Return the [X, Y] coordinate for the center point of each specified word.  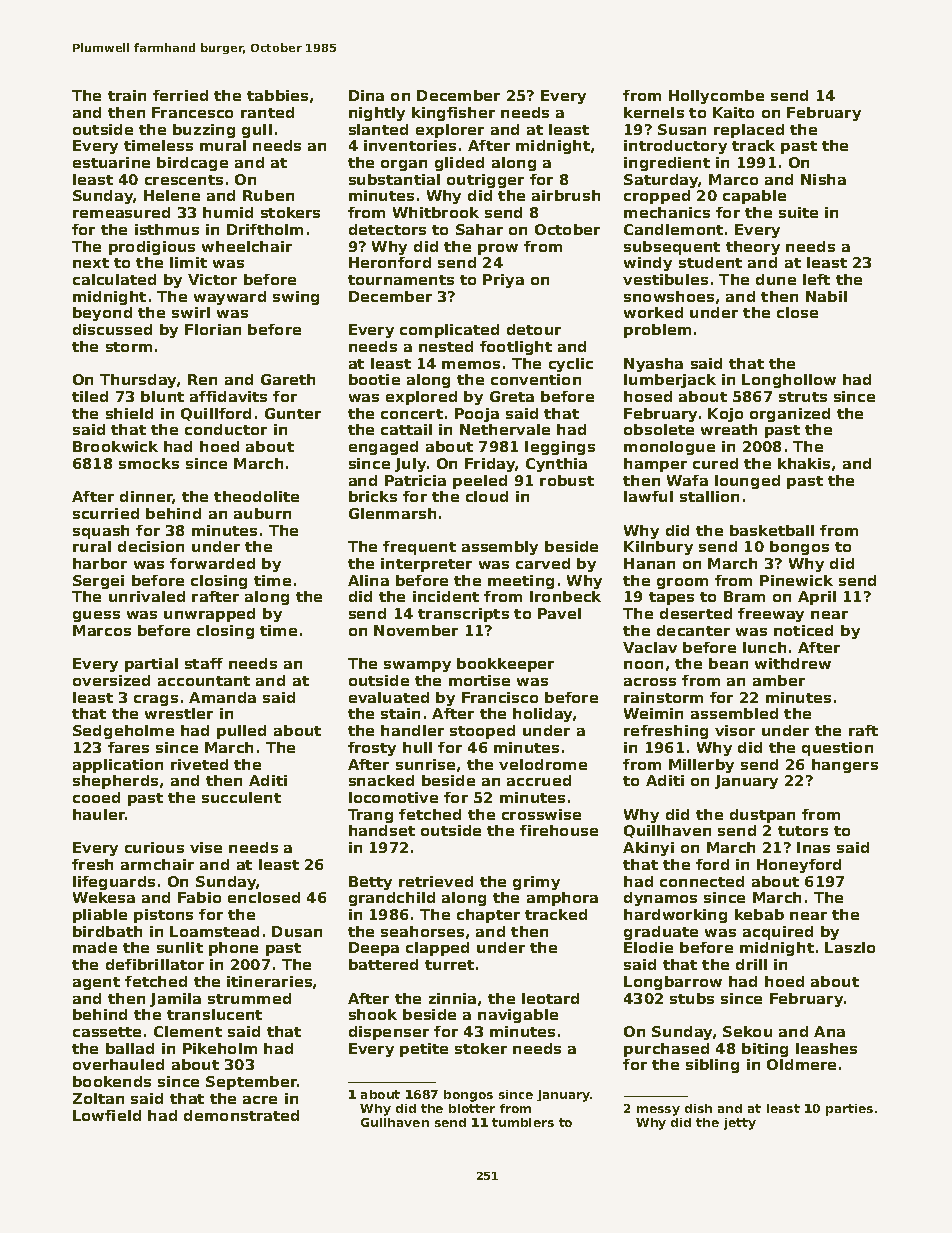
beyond [102, 314]
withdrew [793, 663]
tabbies [277, 95]
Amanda [222, 697]
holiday [542, 715]
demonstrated [241, 1115]
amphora [562, 899]
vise [206, 847]
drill [751, 964]
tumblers [523, 1122]
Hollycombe [716, 97]
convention [536, 379]
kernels [654, 112]
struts [803, 397]
